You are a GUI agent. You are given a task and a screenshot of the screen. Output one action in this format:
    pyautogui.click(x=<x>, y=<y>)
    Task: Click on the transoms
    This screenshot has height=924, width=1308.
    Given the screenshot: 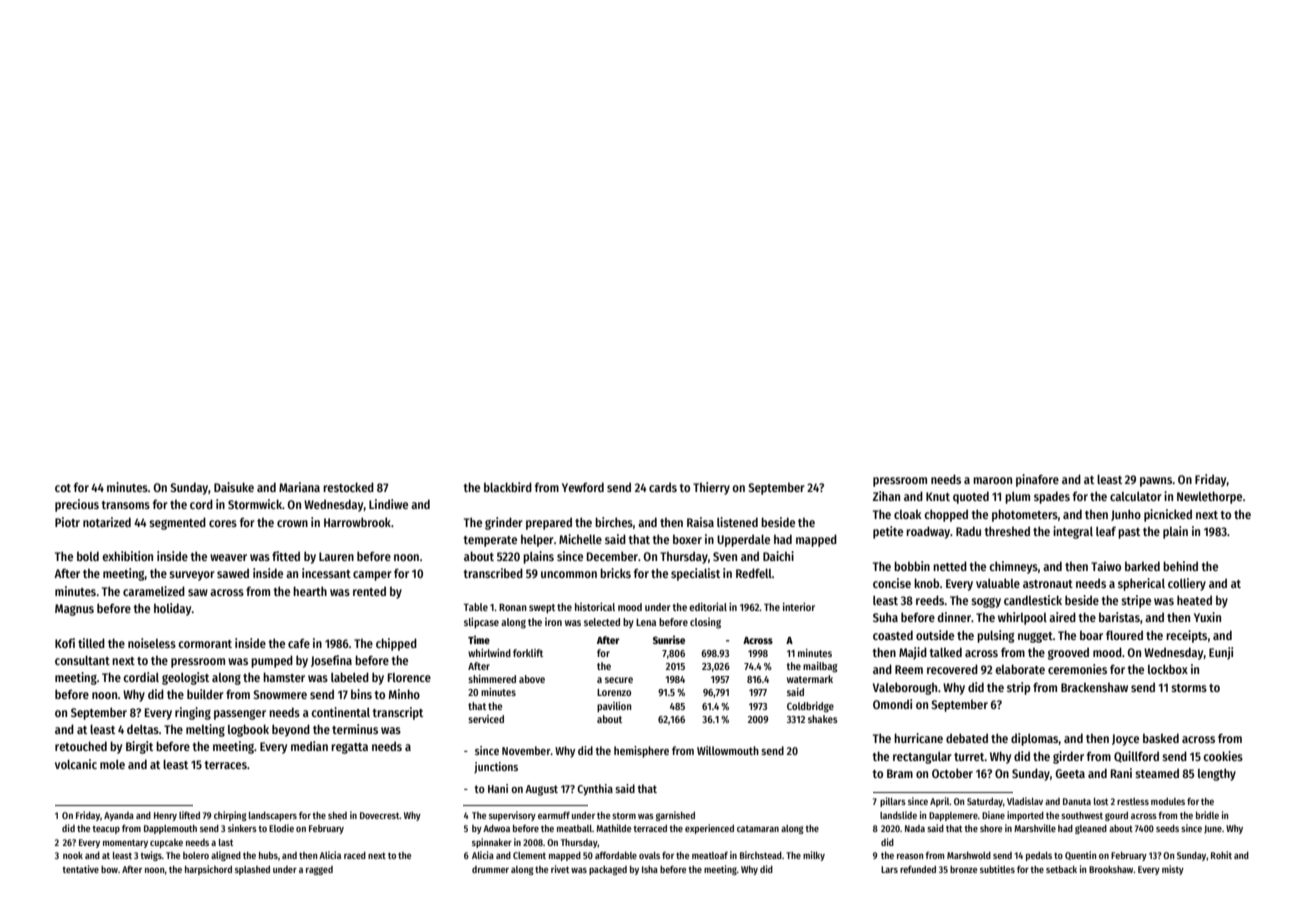 What is the action you would take?
    pyautogui.click(x=126, y=505)
